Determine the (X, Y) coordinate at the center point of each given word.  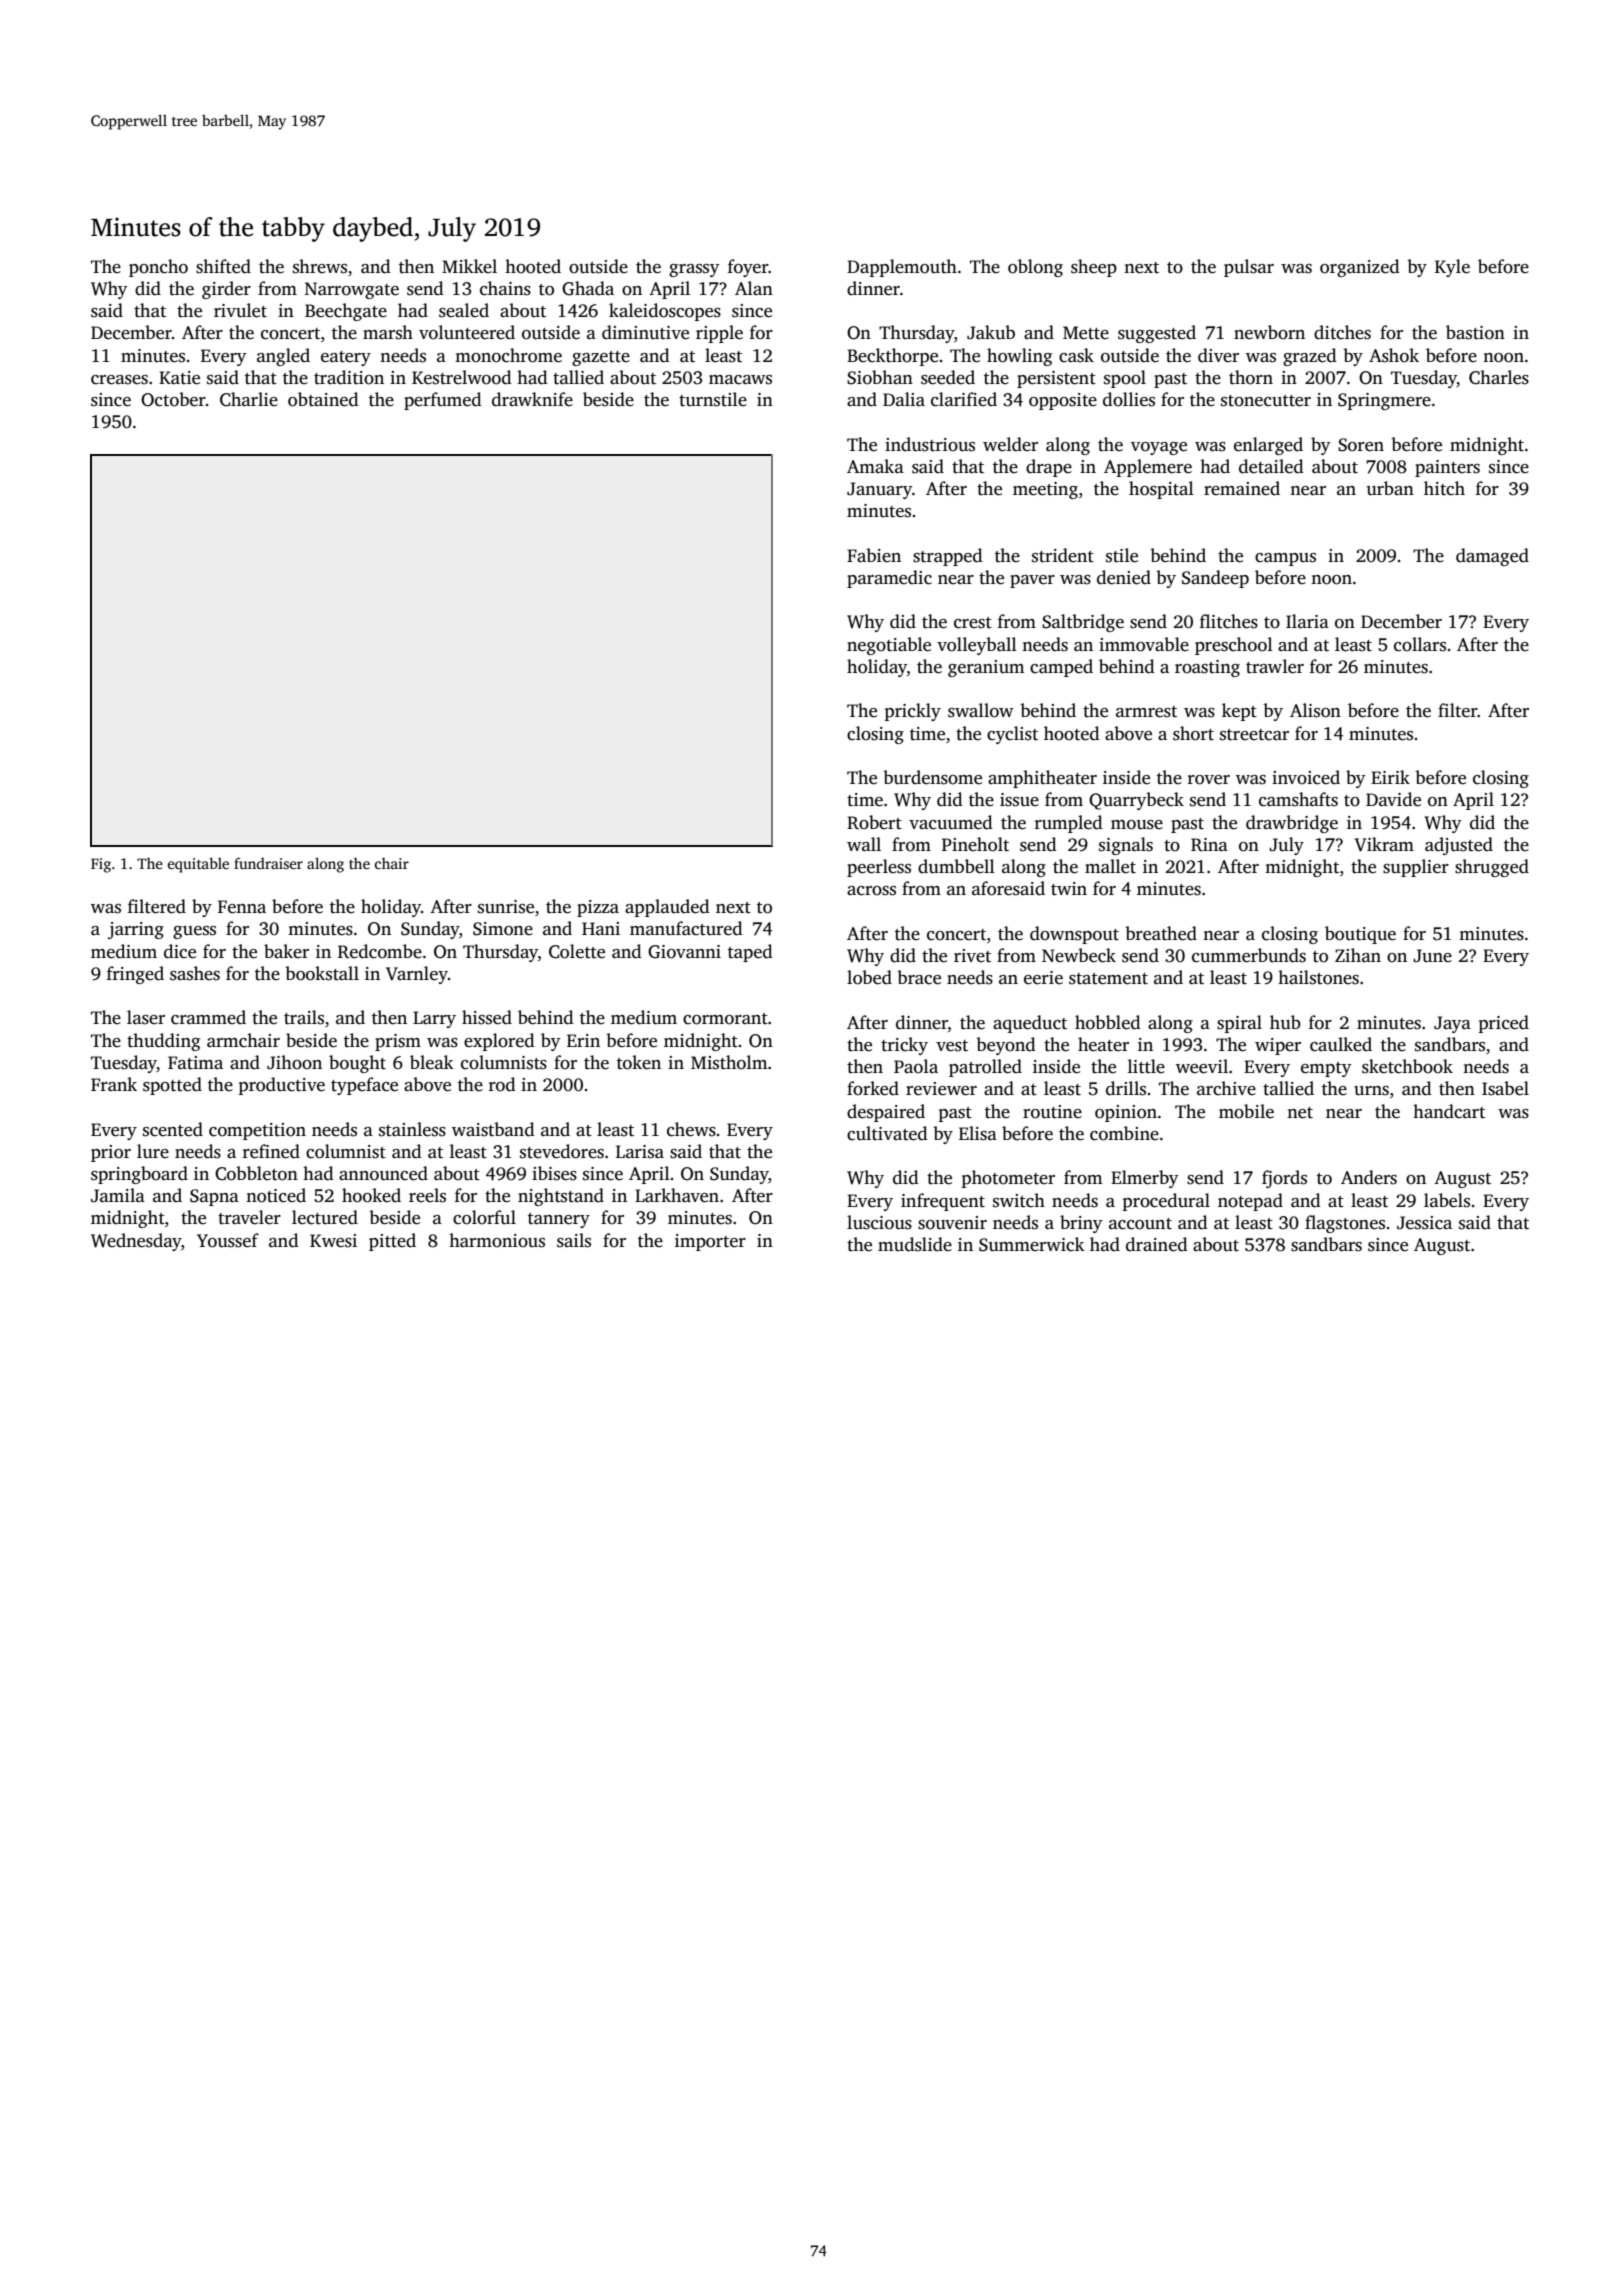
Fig (101, 865)
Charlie (249, 399)
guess (194, 932)
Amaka (875, 466)
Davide (1393, 799)
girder (226, 290)
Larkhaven (677, 1195)
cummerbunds (1249, 955)
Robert (874, 822)
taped (750, 953)
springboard (139, 1175)
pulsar (1249, 268)
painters (1447, 468)
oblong (1035, 268)
